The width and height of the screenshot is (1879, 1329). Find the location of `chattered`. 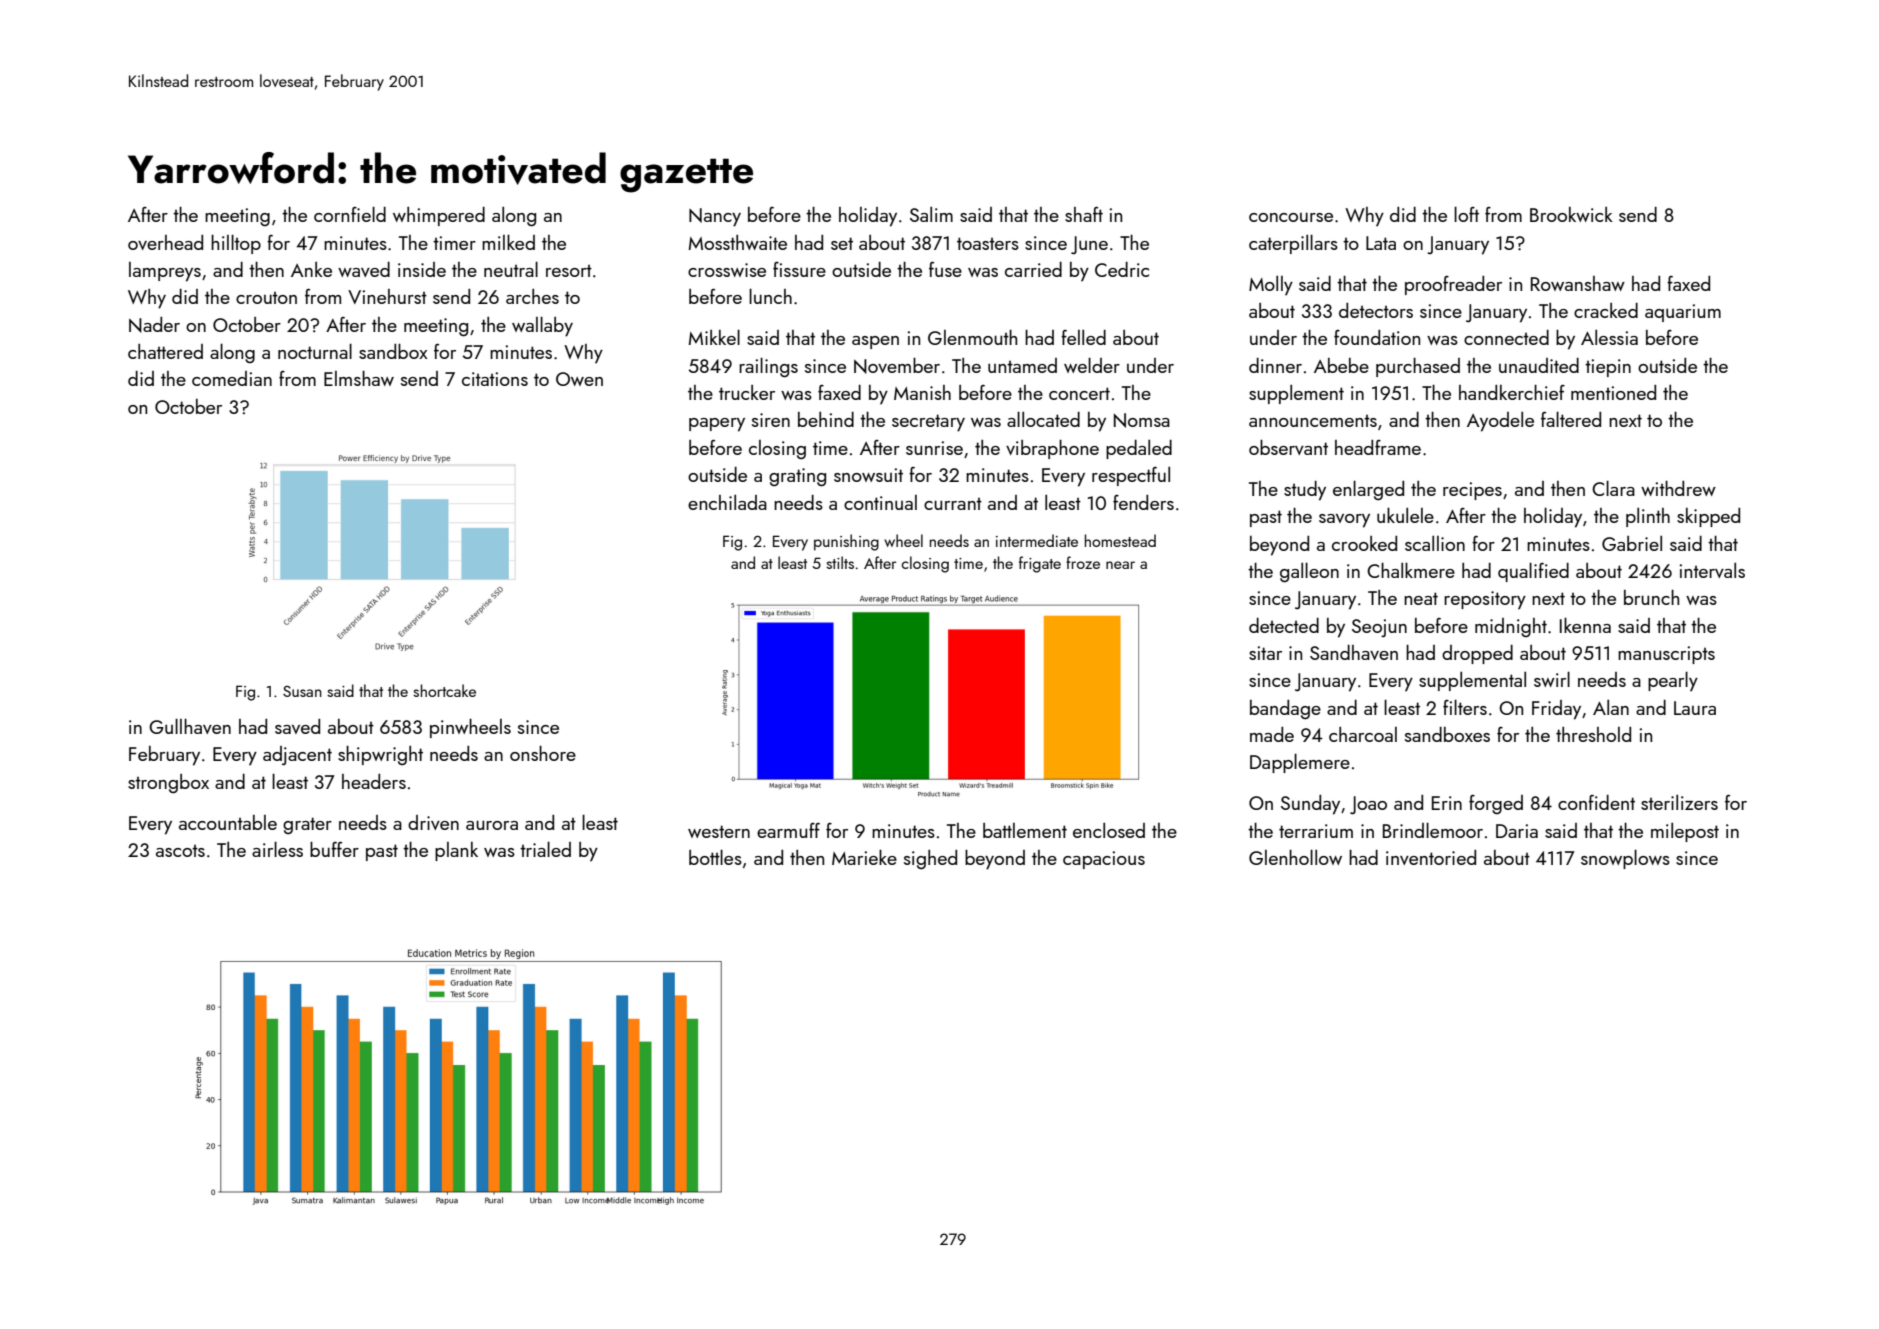

chattered is located at coordinates (165, 351).
